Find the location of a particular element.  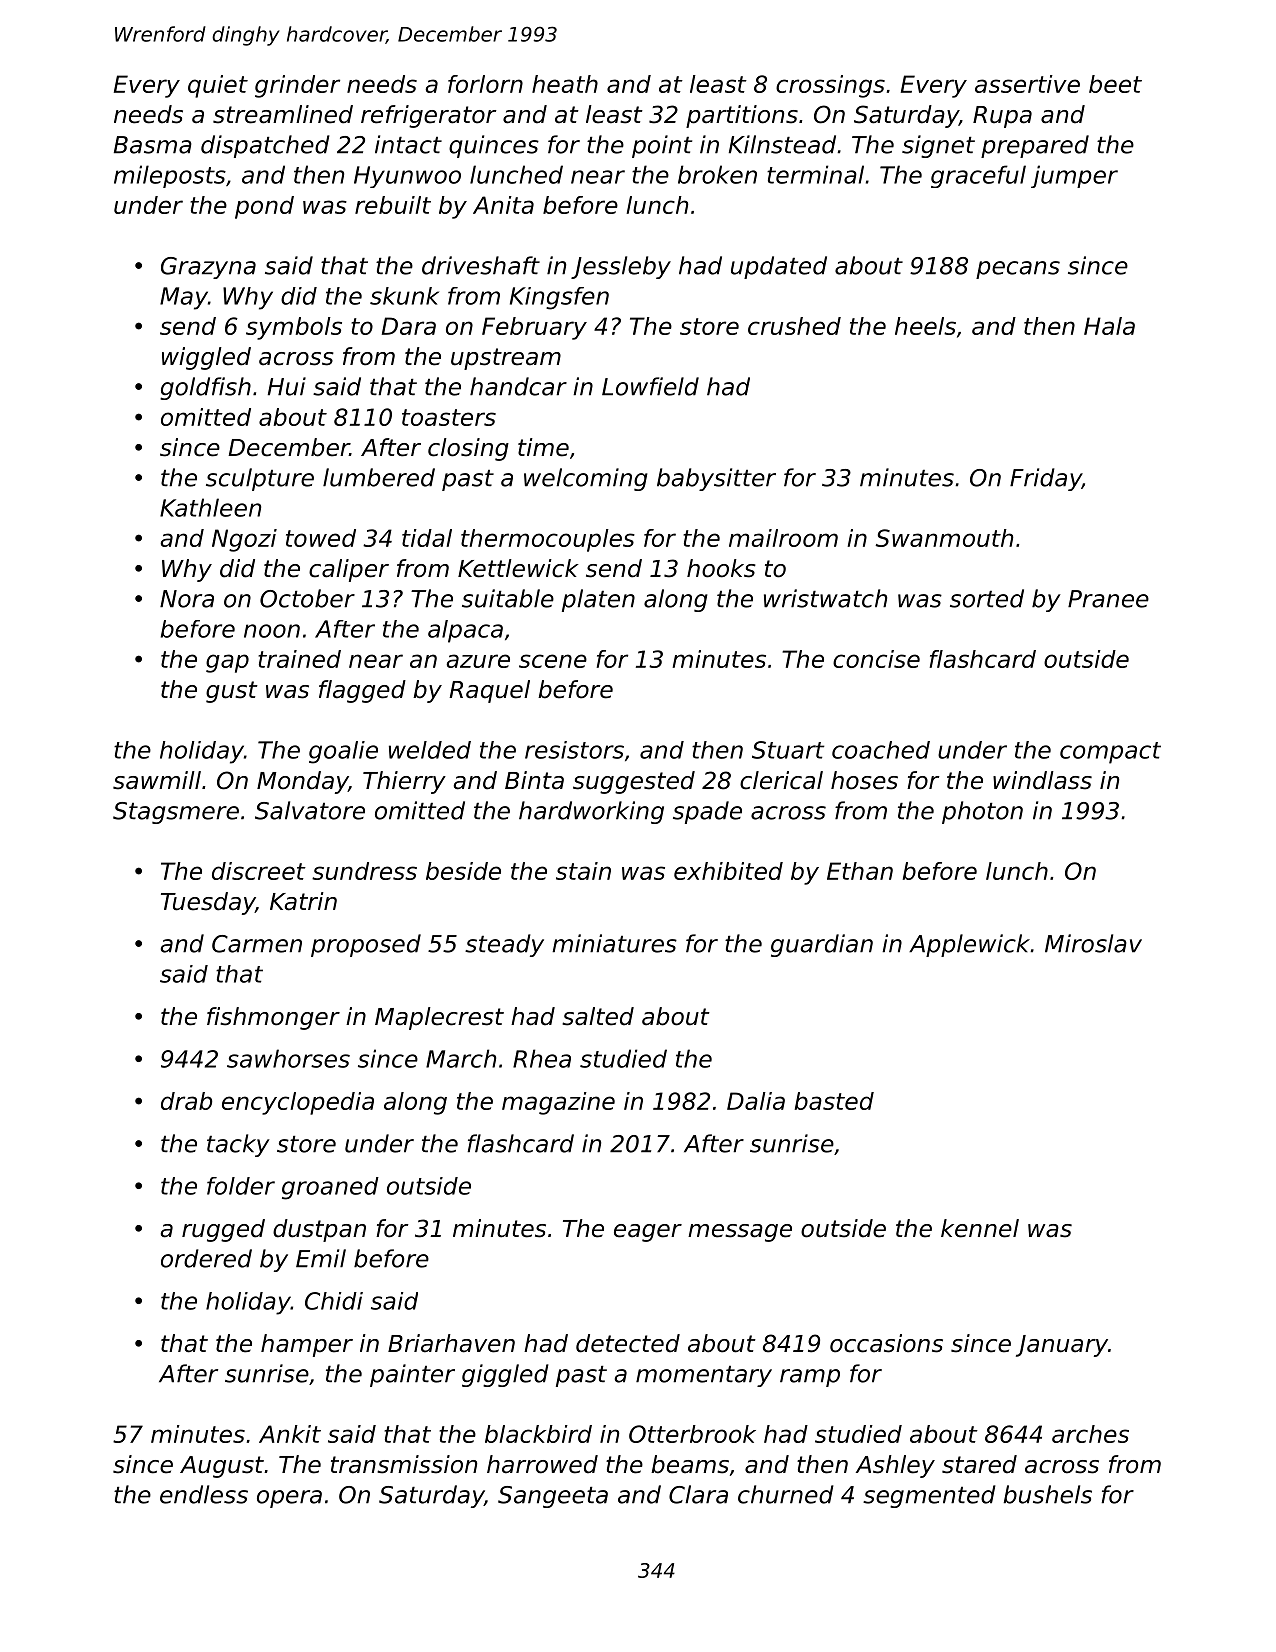

windlass is located at coordinates (1042, 780).
